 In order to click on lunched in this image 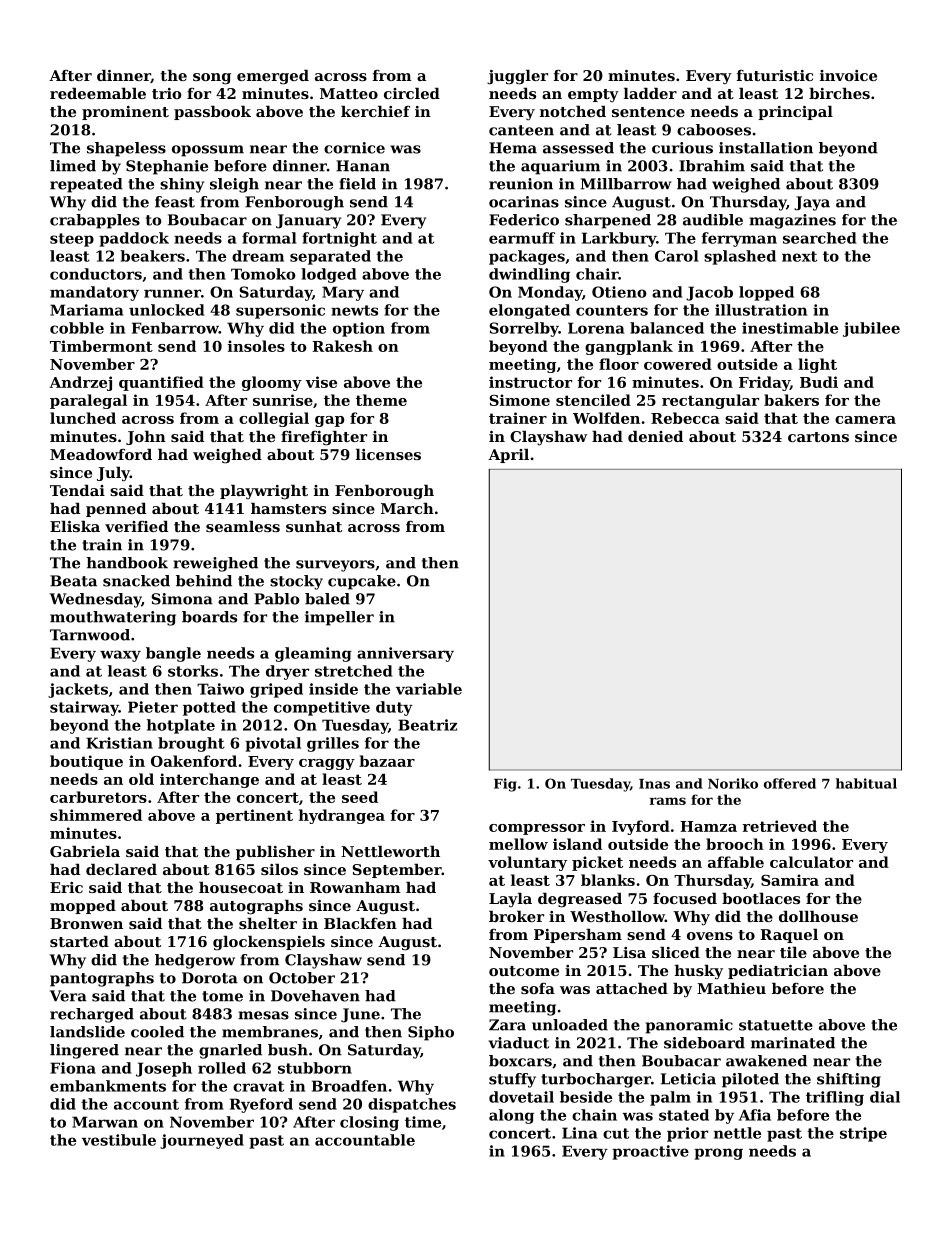, I will do `click(83, 418)`.
